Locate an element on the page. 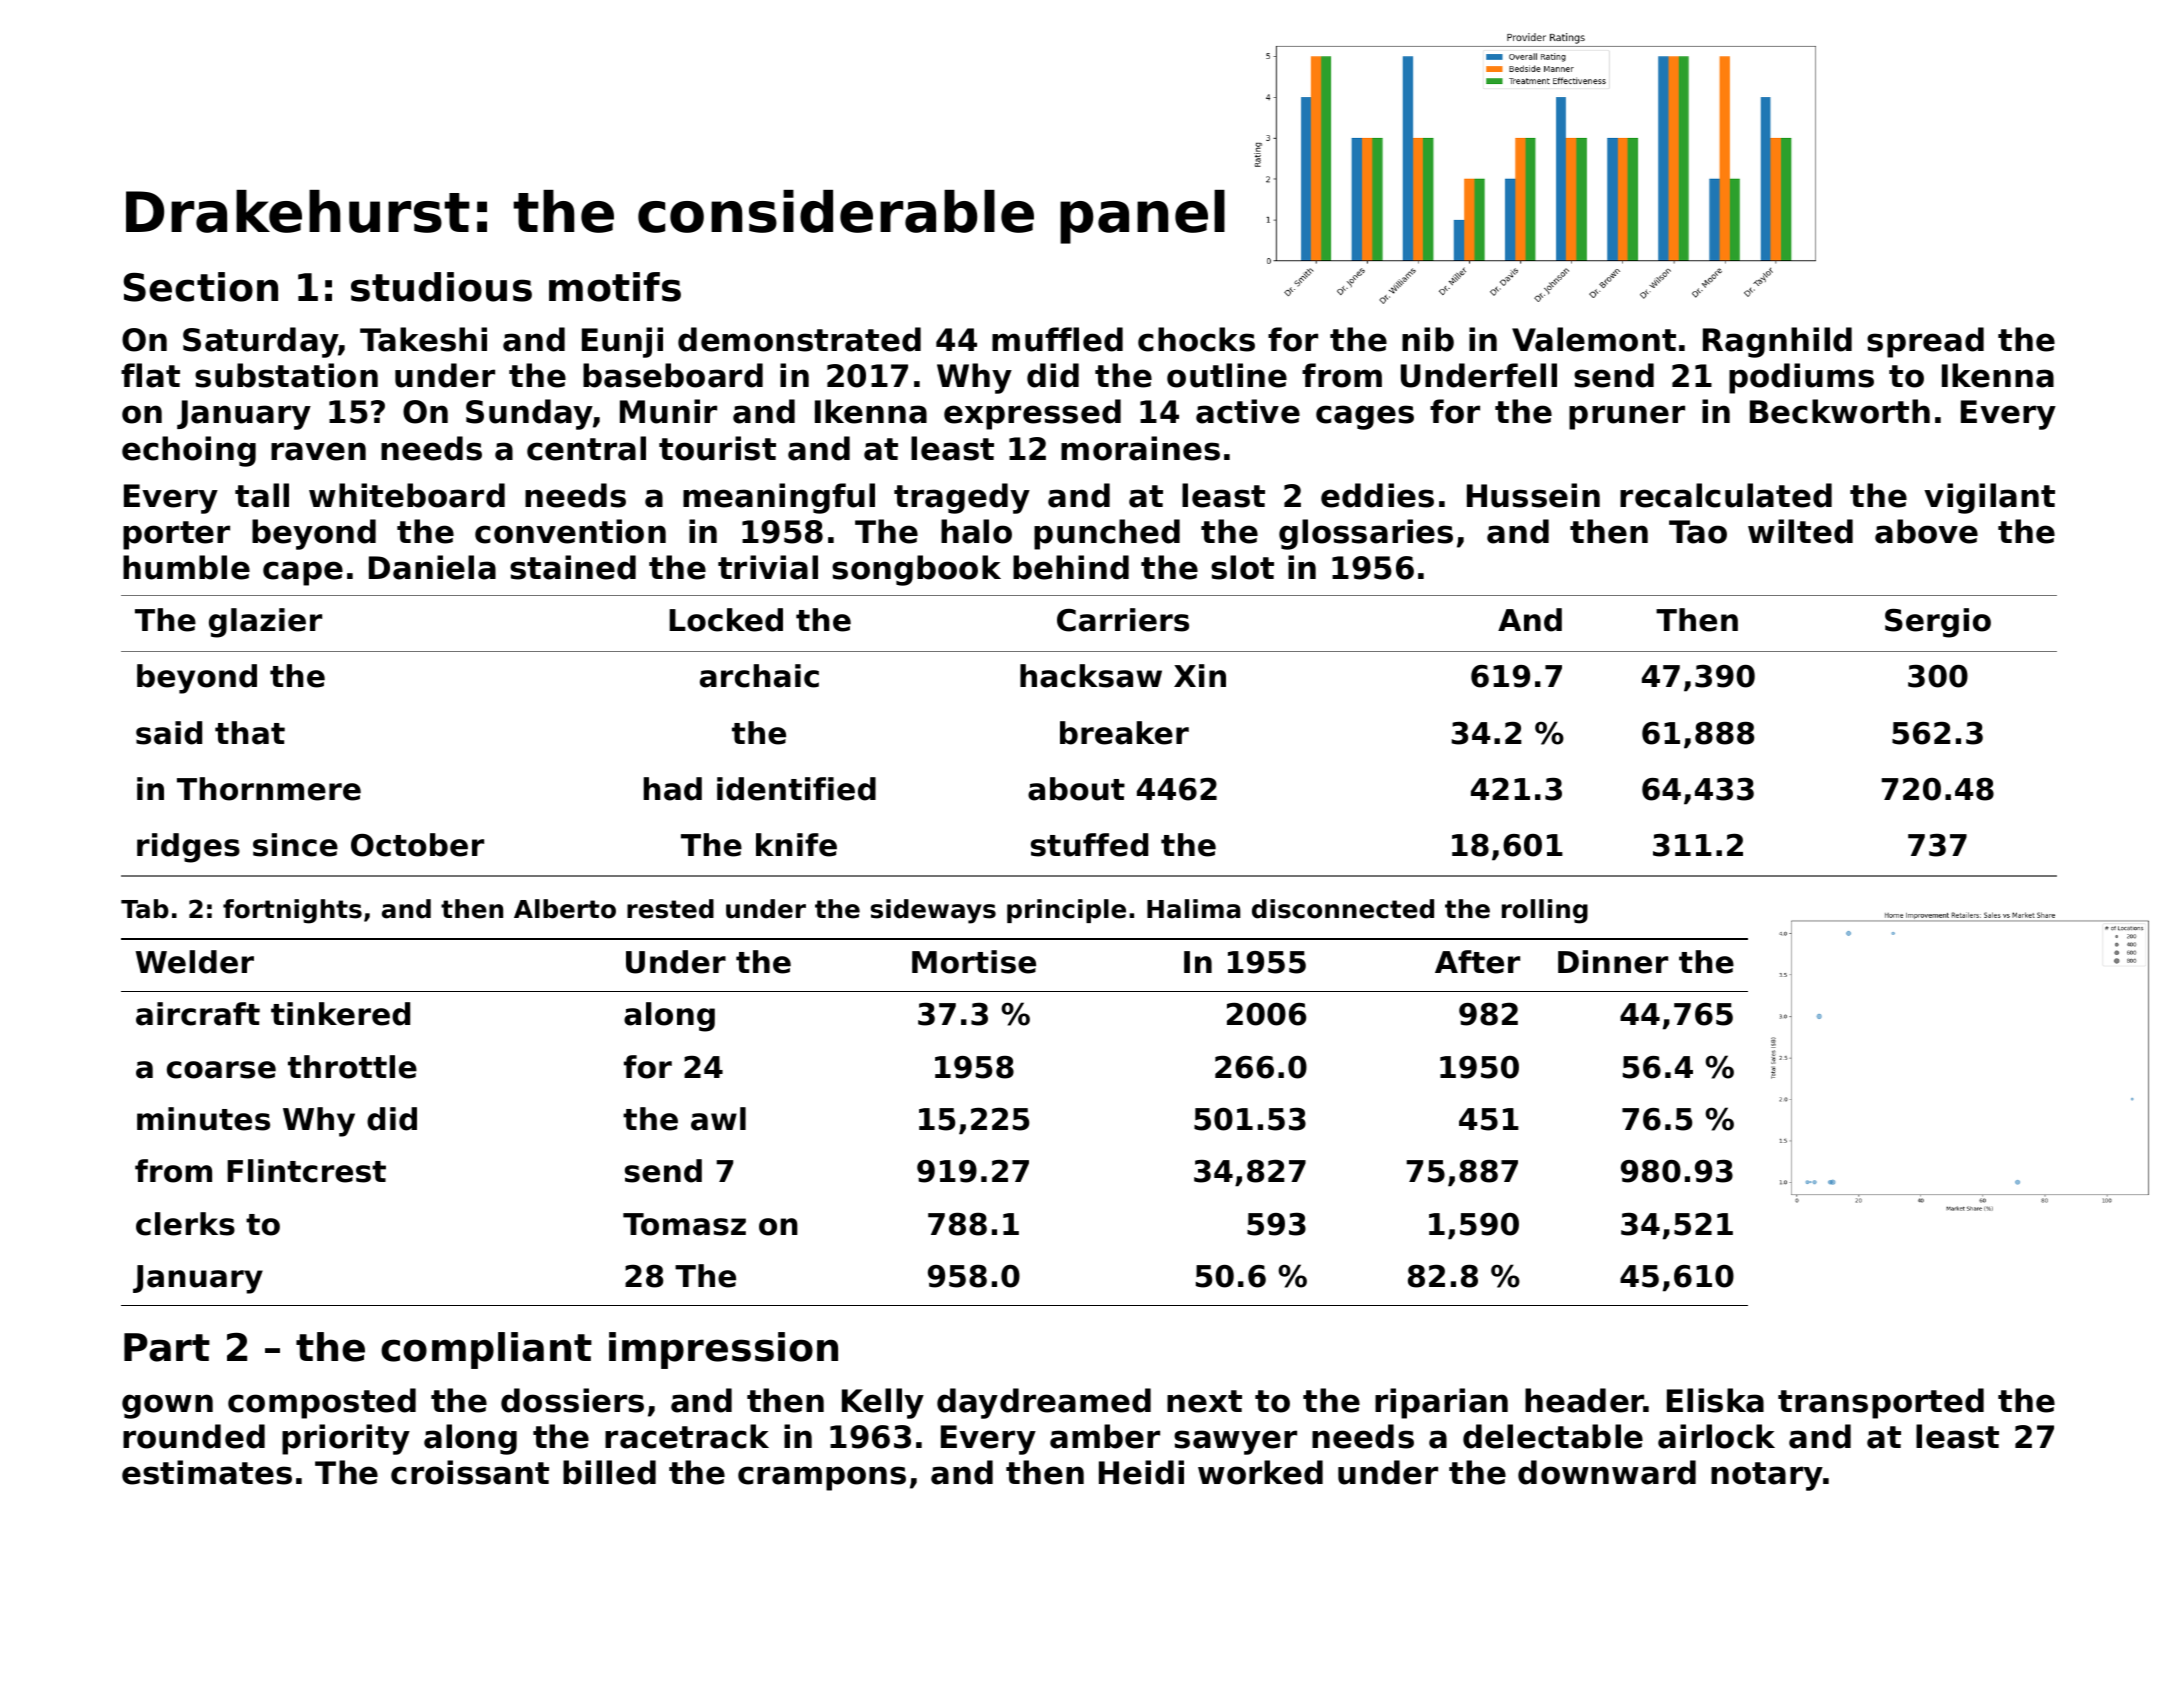 This image has width=2178, height=1683. notary is located at coordinates (1767, 1476).
